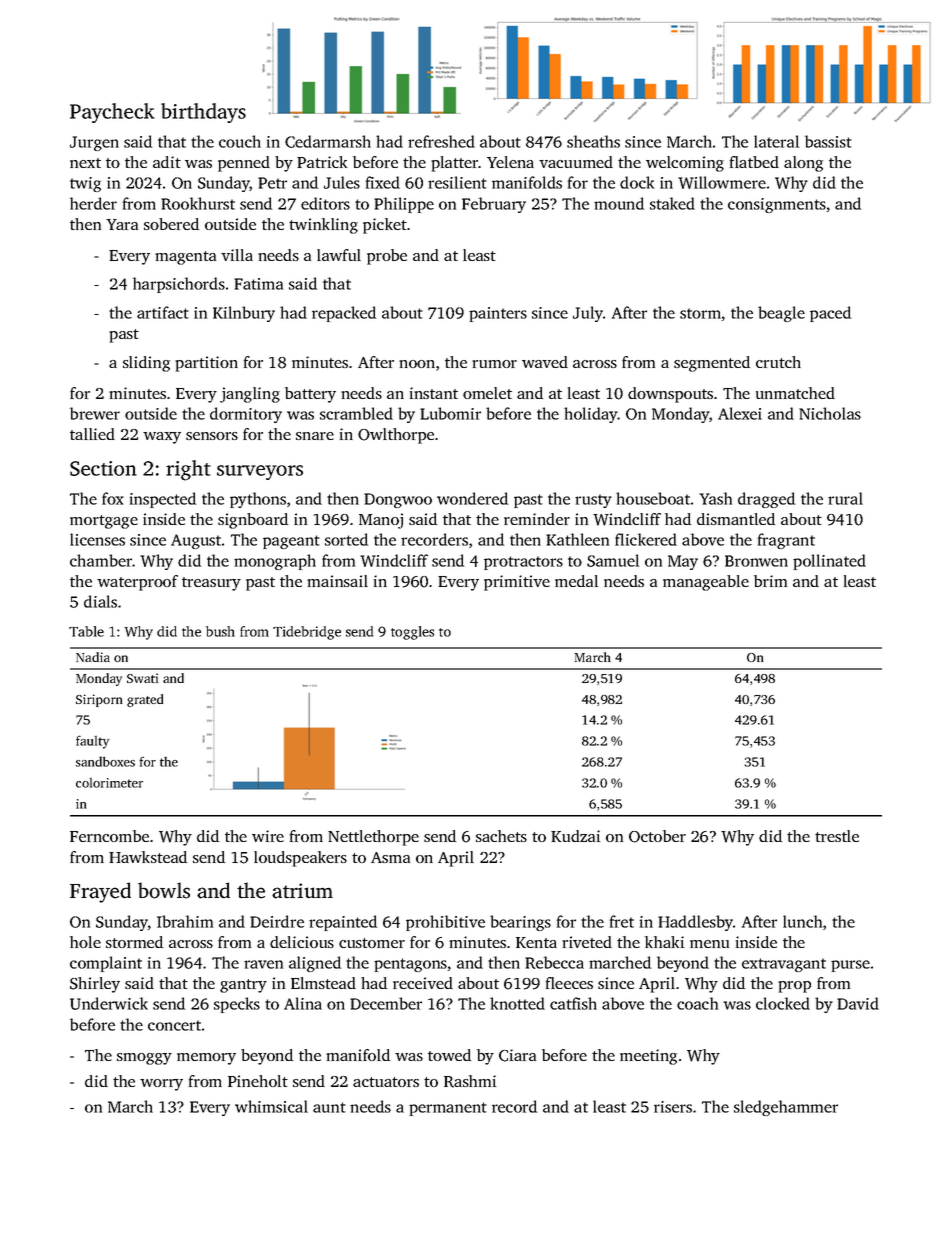  Describe the element at coordinates (712, 364) in the page. I see `segmented` at that location.
